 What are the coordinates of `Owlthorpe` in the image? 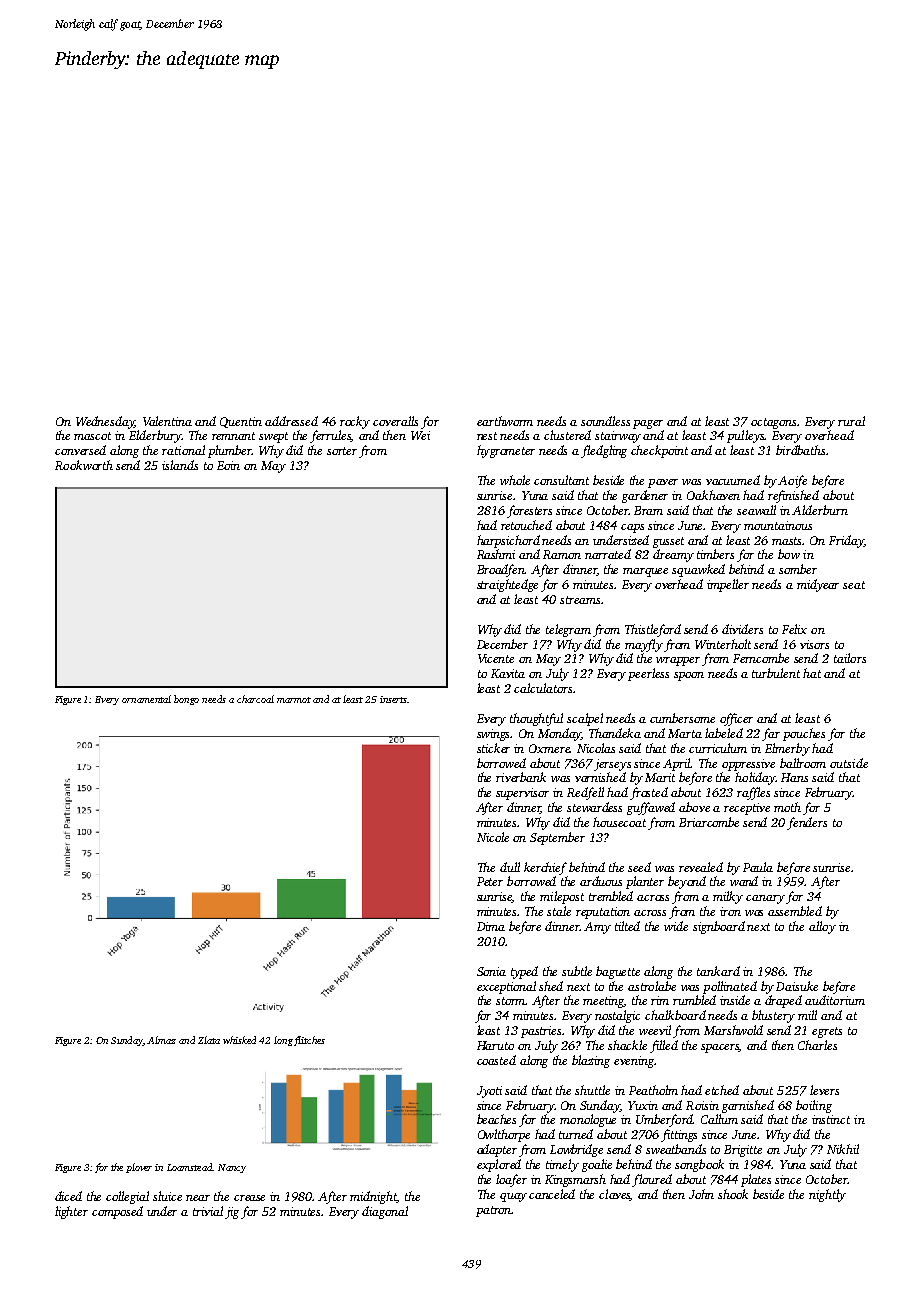 It's located at (504, 1135).
